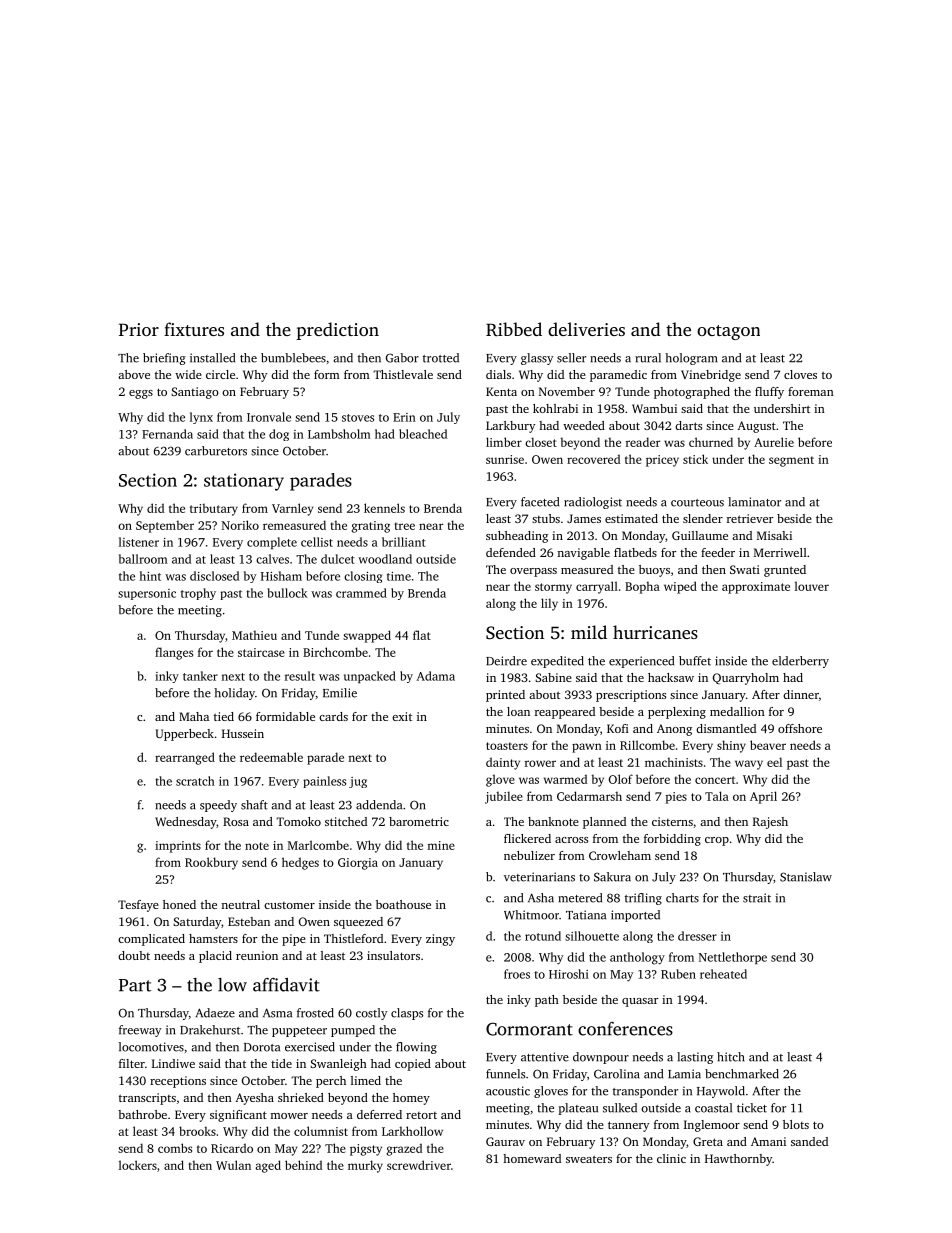 The width and height of the screenshot is (952, 1233). Describe the element at coordinates (671, 677) in the screenshot. I see `hacksaw` at that location.
